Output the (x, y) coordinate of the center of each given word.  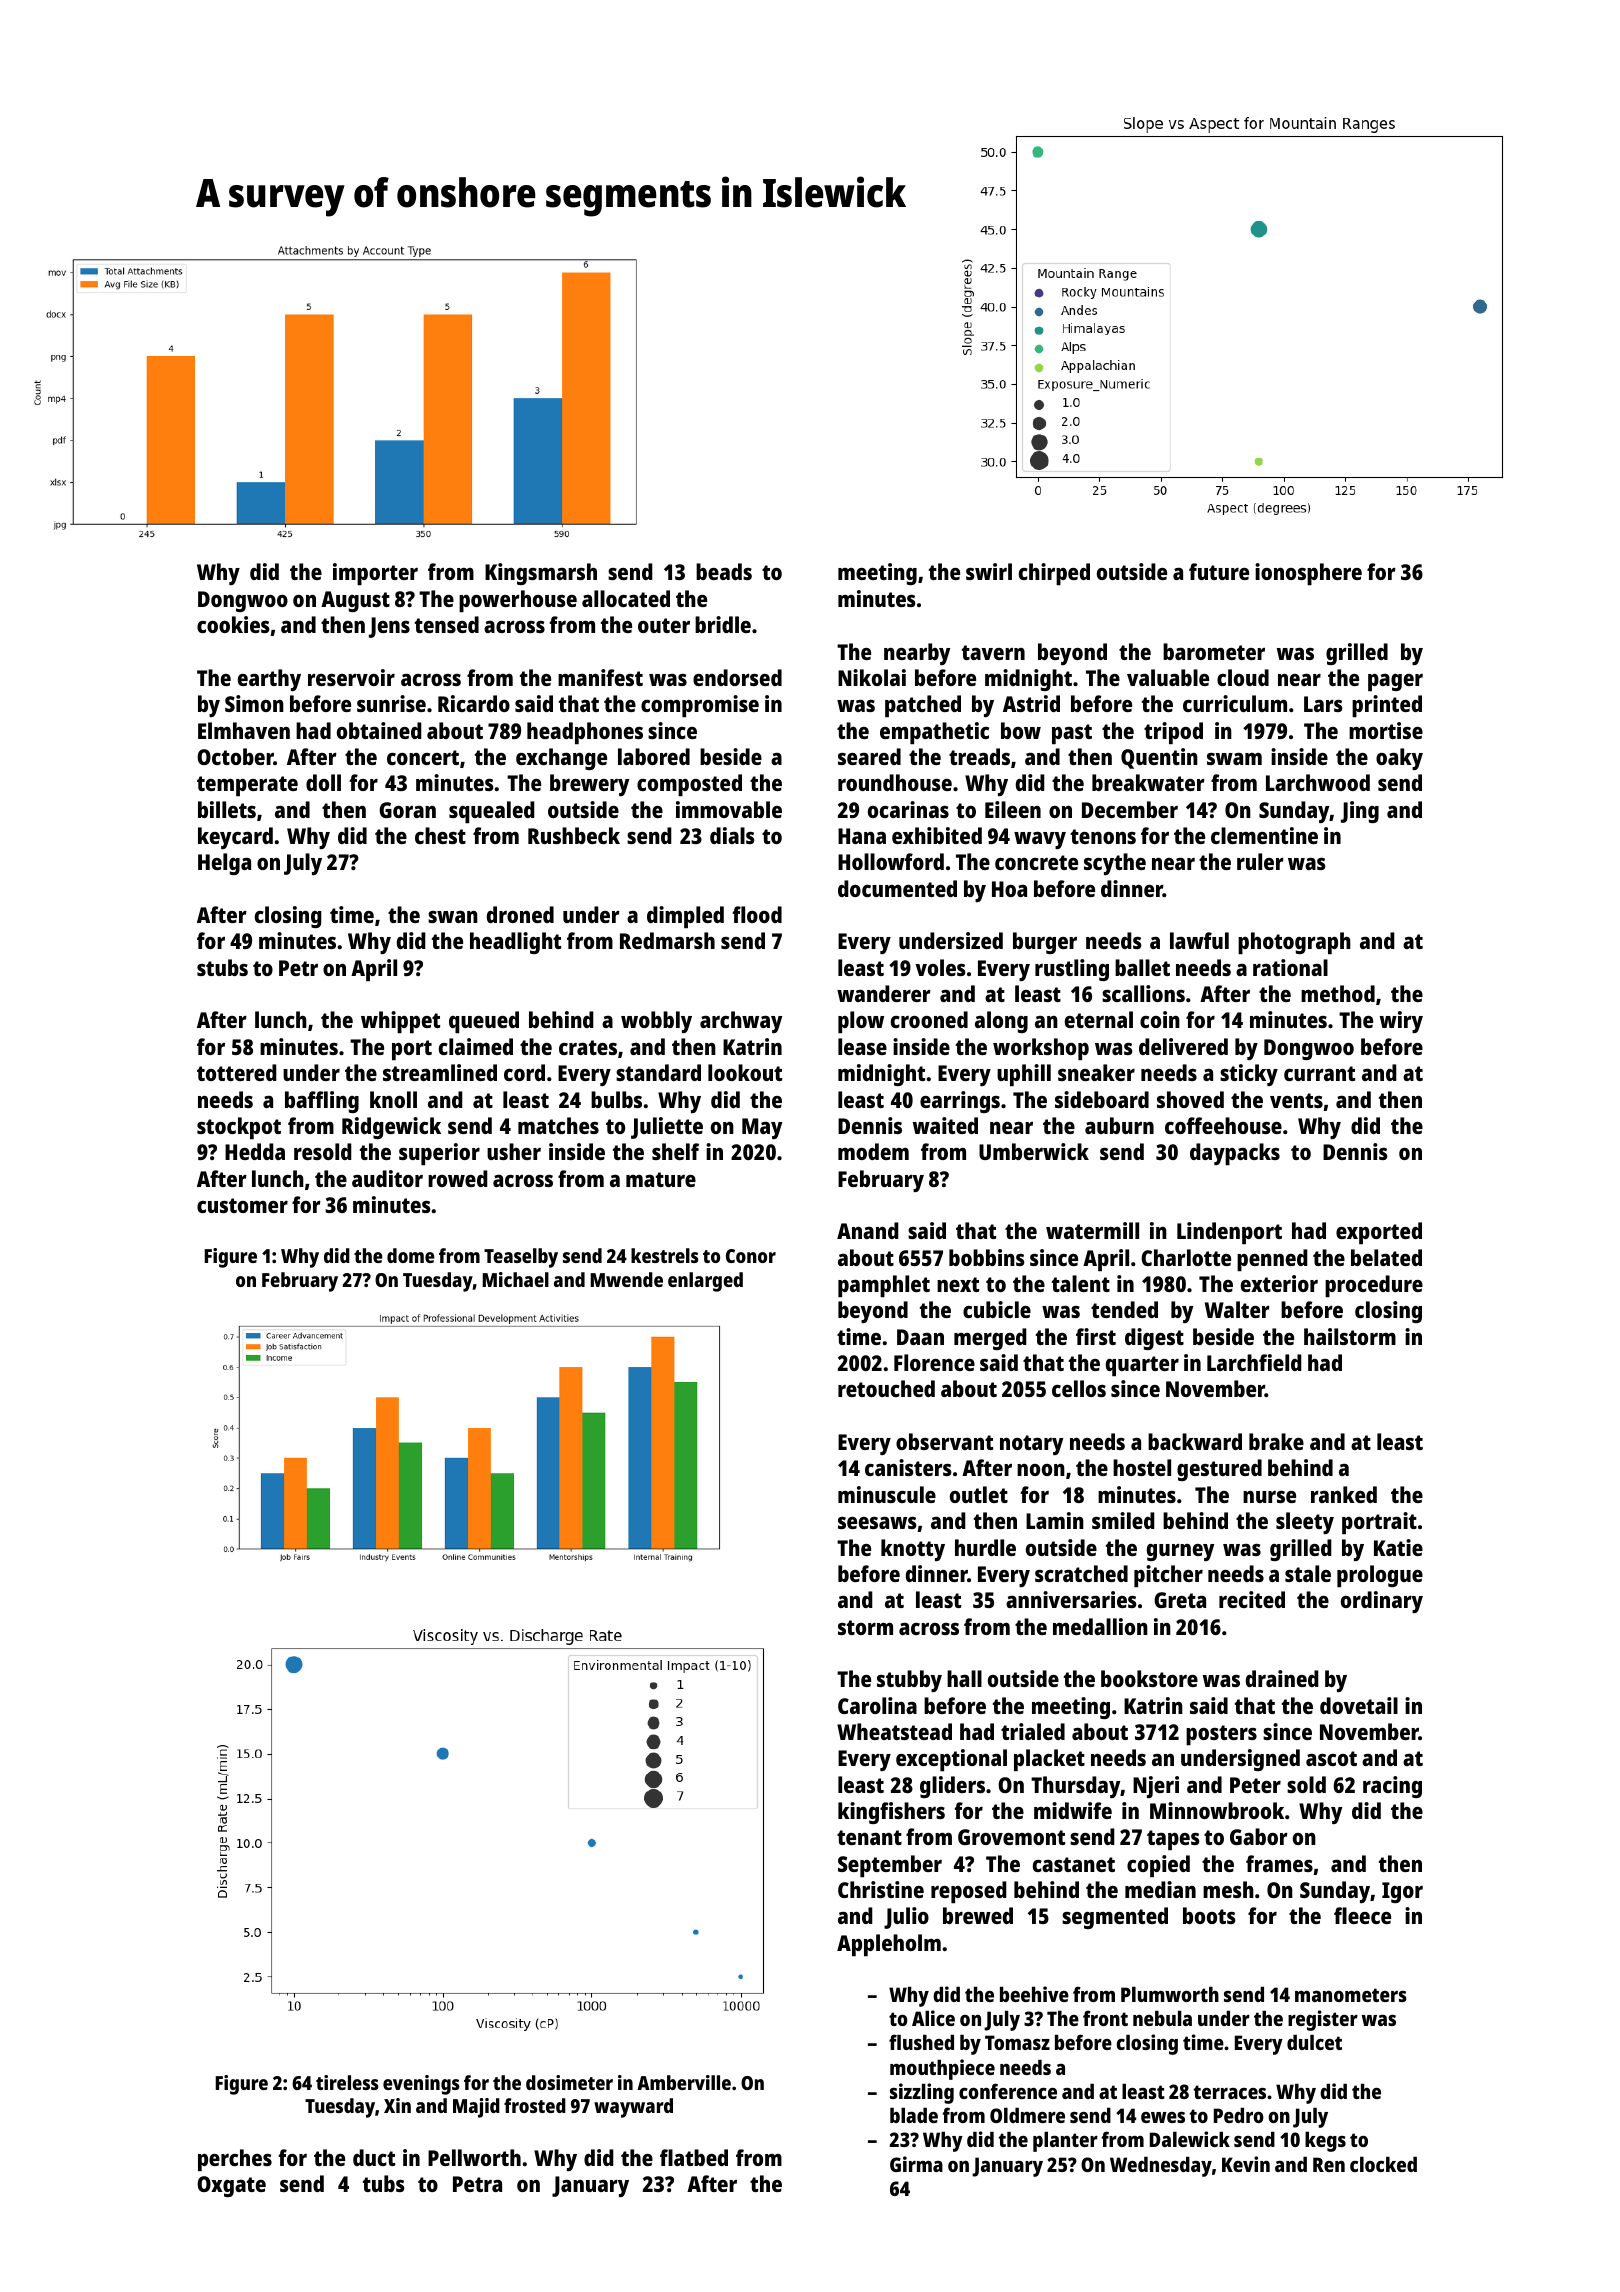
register (1323, 2020)
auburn (1119, 1125)
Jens (389, 627)
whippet (400, 1022)
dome (411, 1255)
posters (1221, 1735)
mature (661, 1179)
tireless (347, 2082)
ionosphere (1308, 574)
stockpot (239, 1128)
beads (724, 571)
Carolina (877, 1705)
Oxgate (231, 2186)
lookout (745, 1072)
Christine (881, 1889)
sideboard (1102, 1099)
